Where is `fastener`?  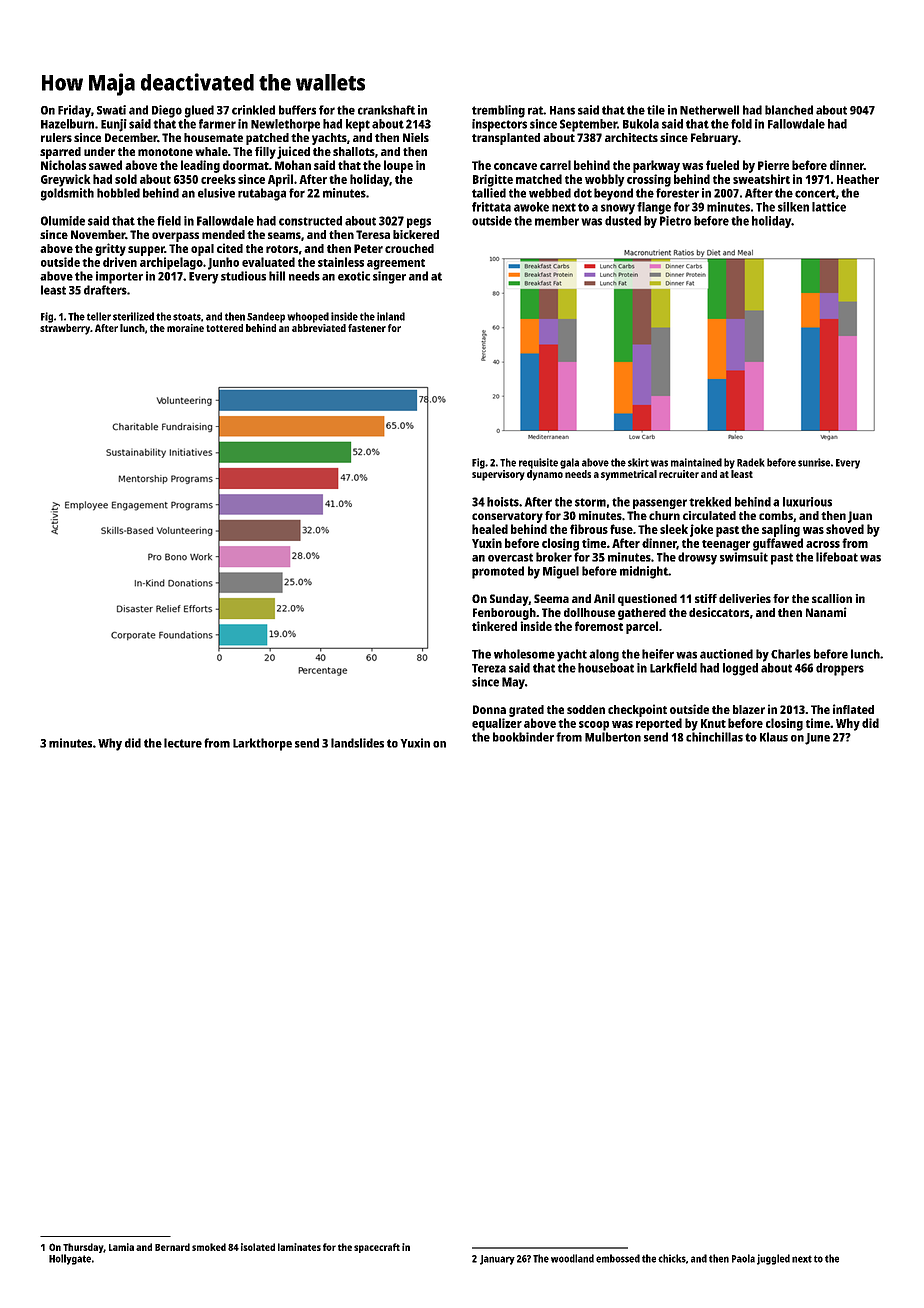
fastener is located at coordinates (367, 328).
